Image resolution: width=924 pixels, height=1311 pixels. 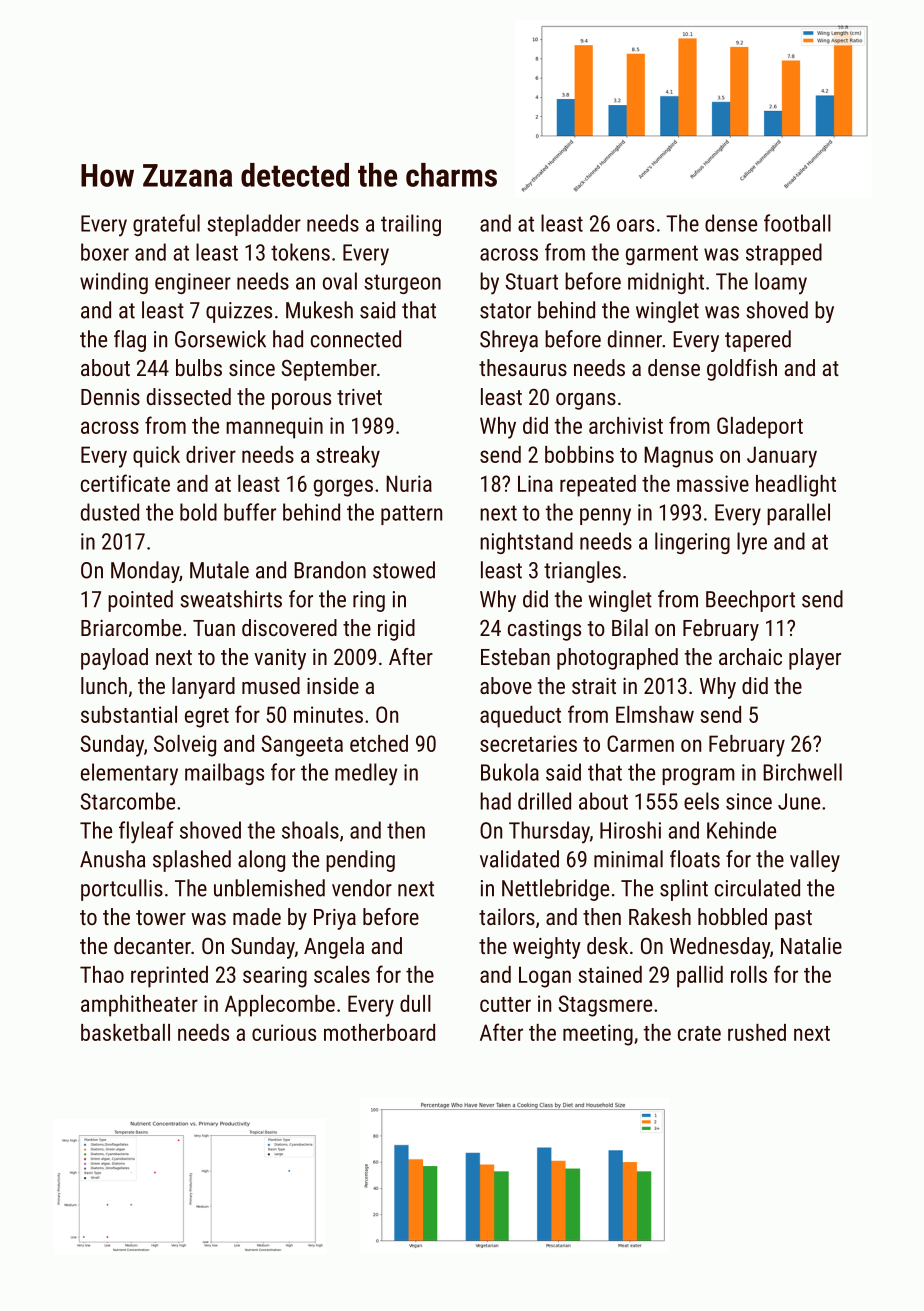 I want to click on rigid, so click(x=396, y=630).
